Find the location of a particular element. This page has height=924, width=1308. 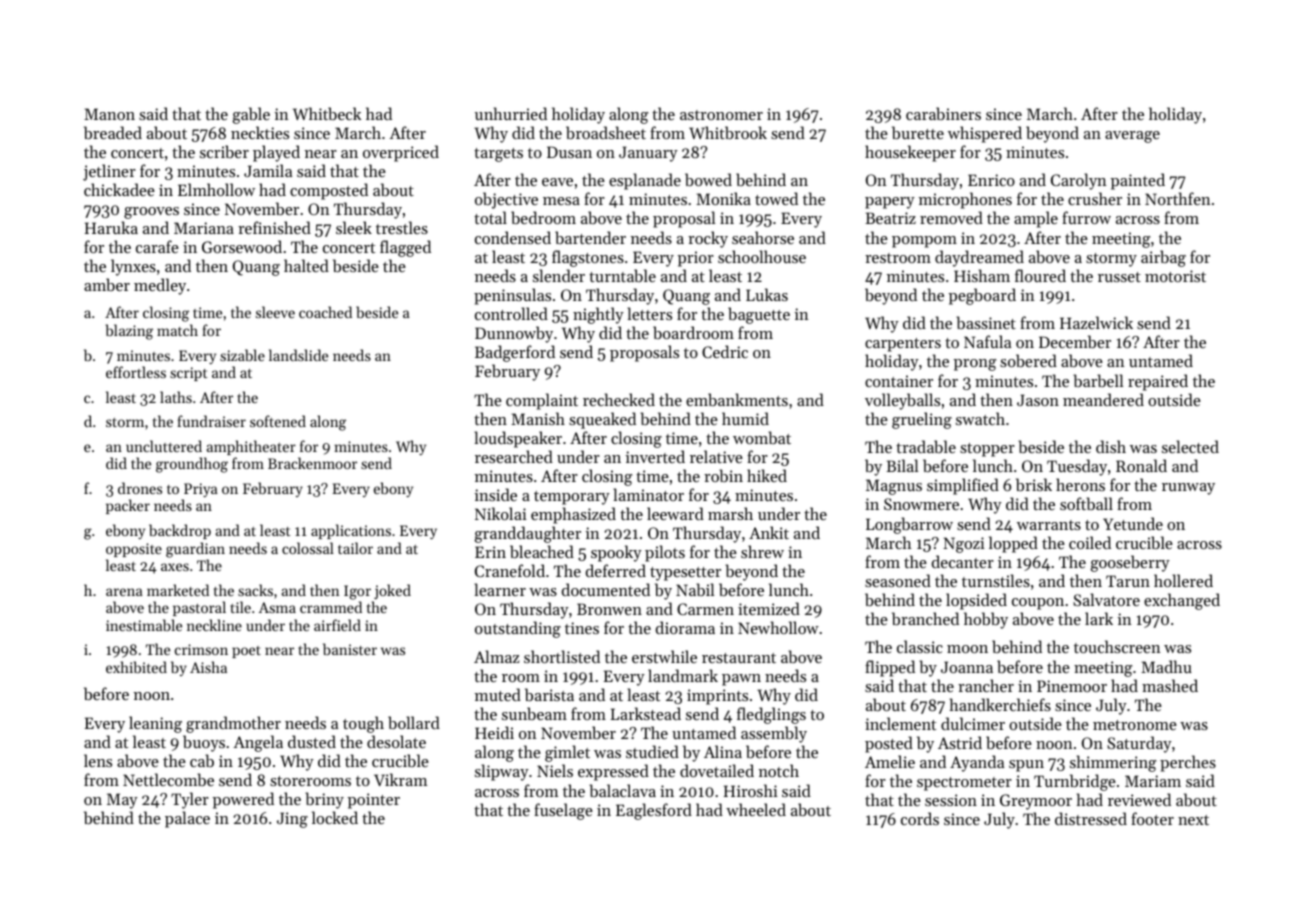

whispered is located at coordinates (985, 134).
